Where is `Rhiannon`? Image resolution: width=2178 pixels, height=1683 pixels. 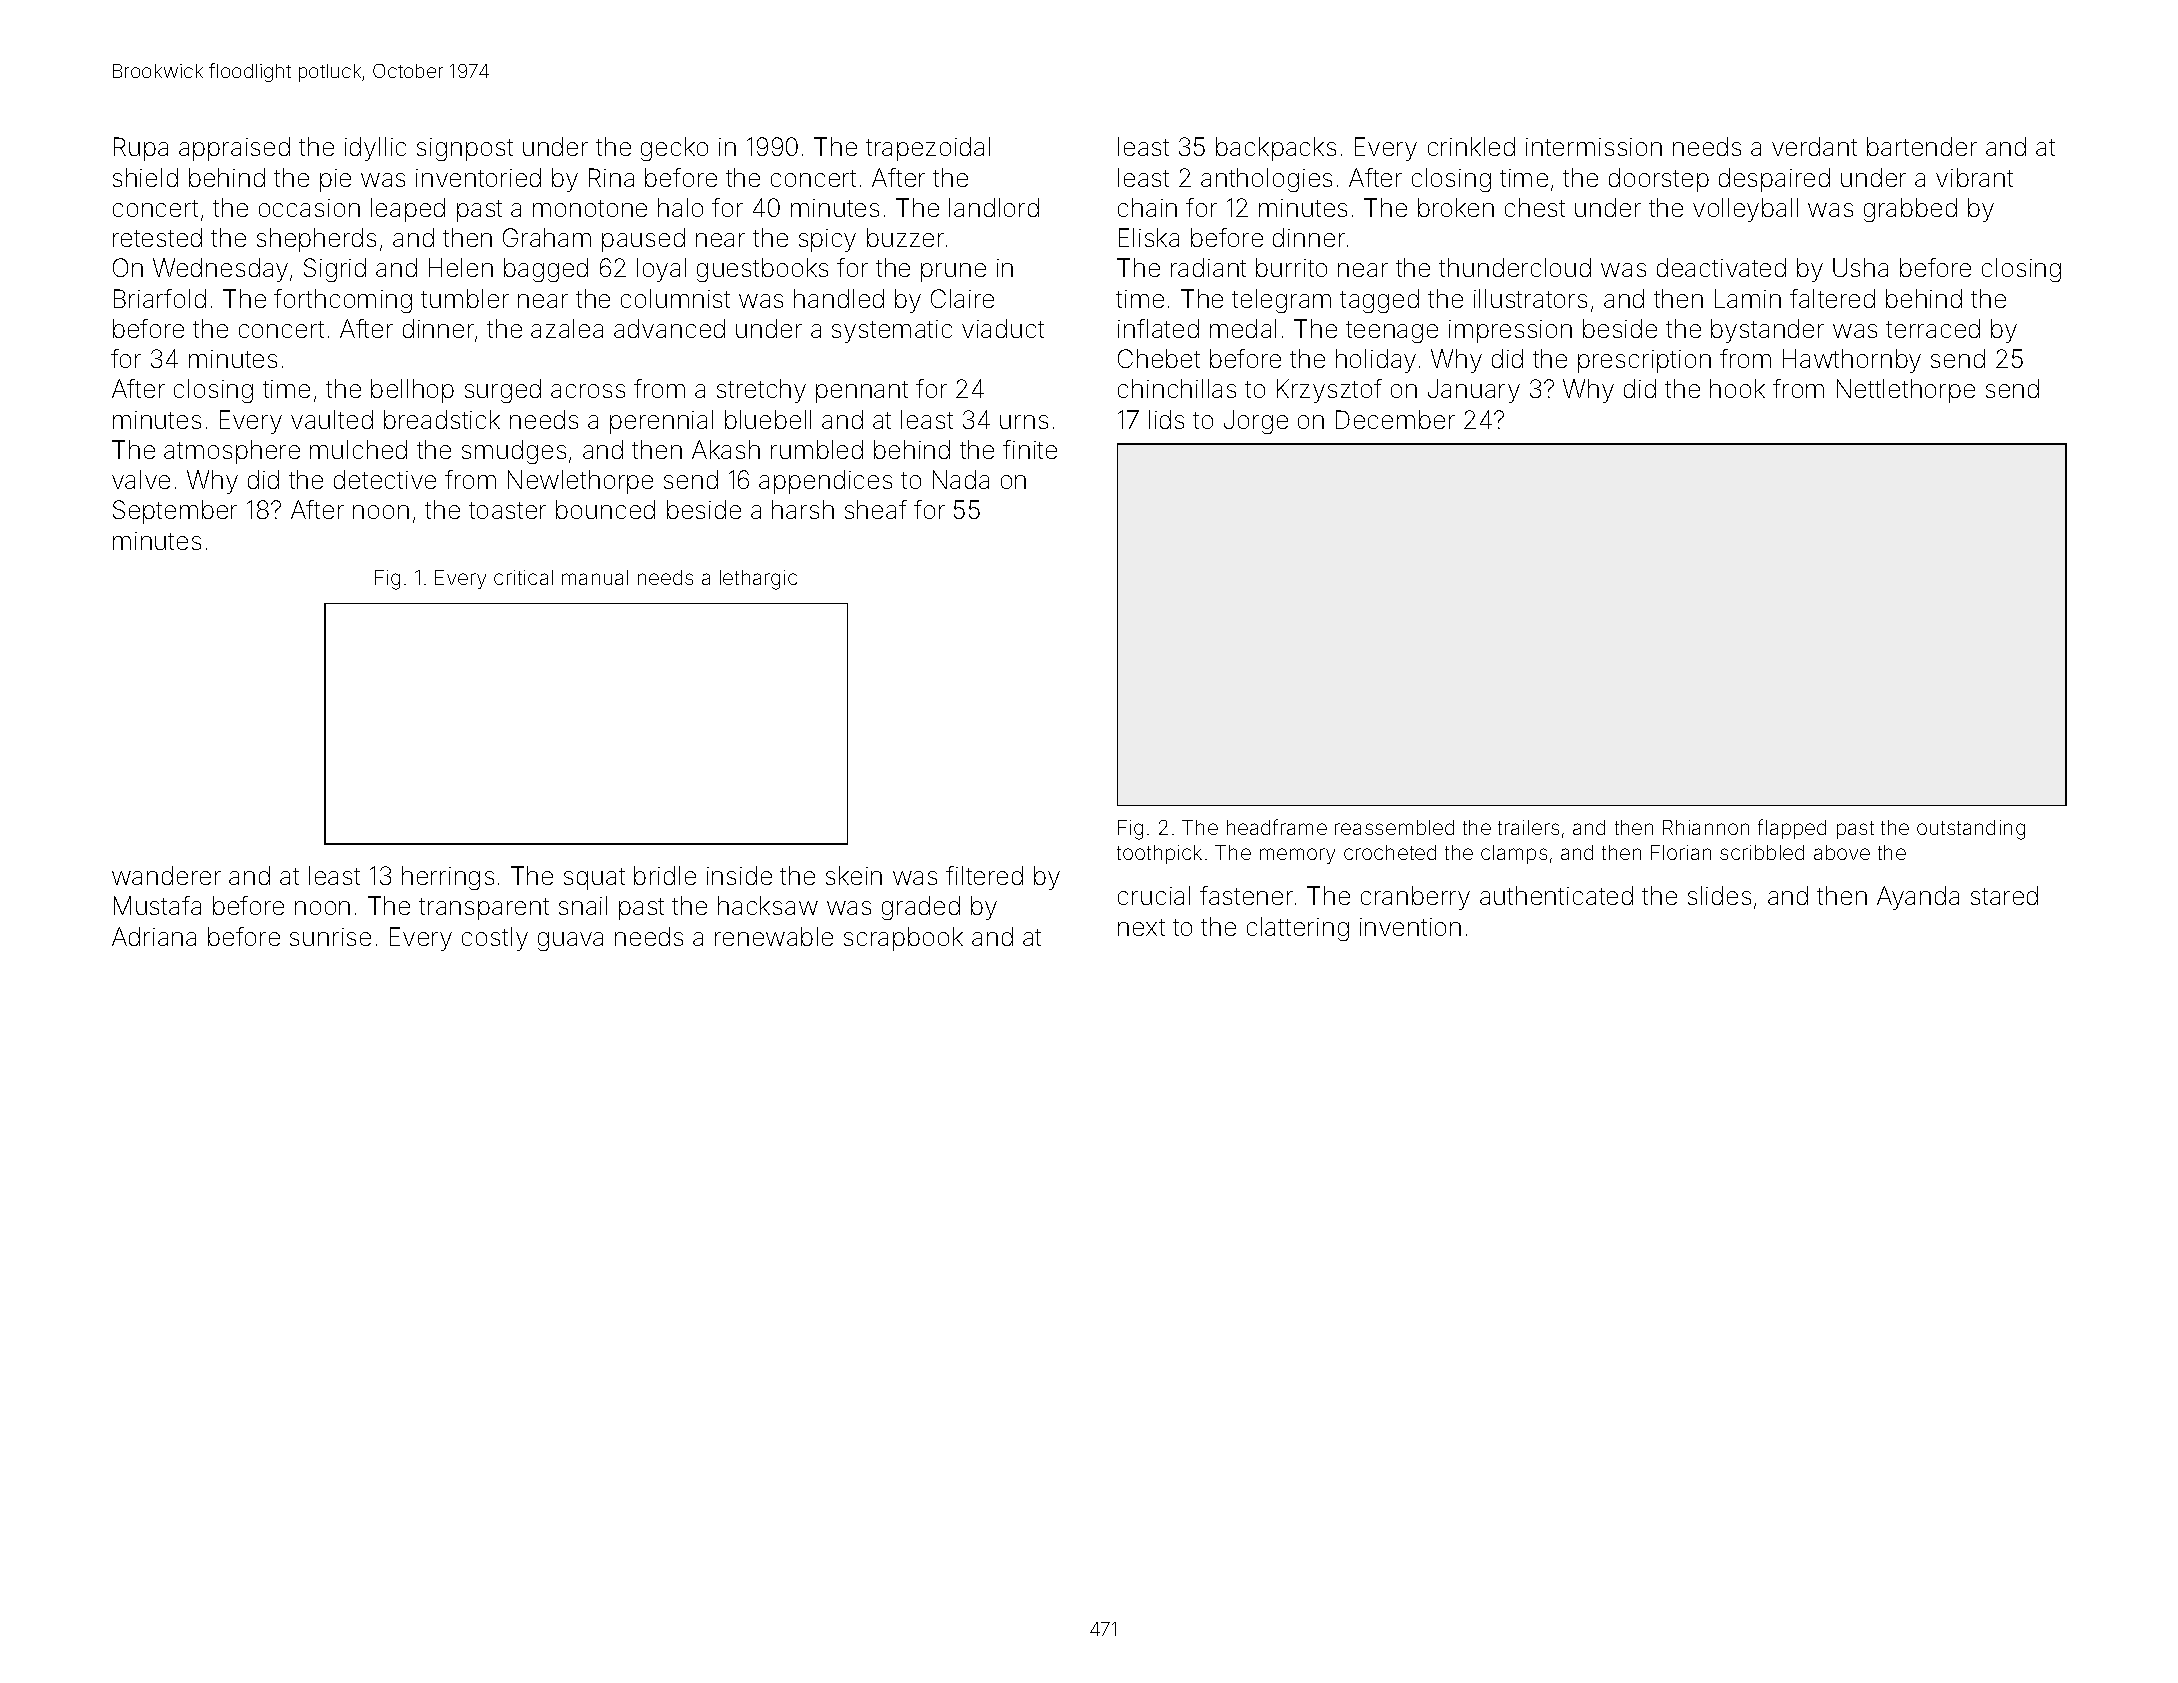 Rhiannon is located at coordinates (1706, 827).
